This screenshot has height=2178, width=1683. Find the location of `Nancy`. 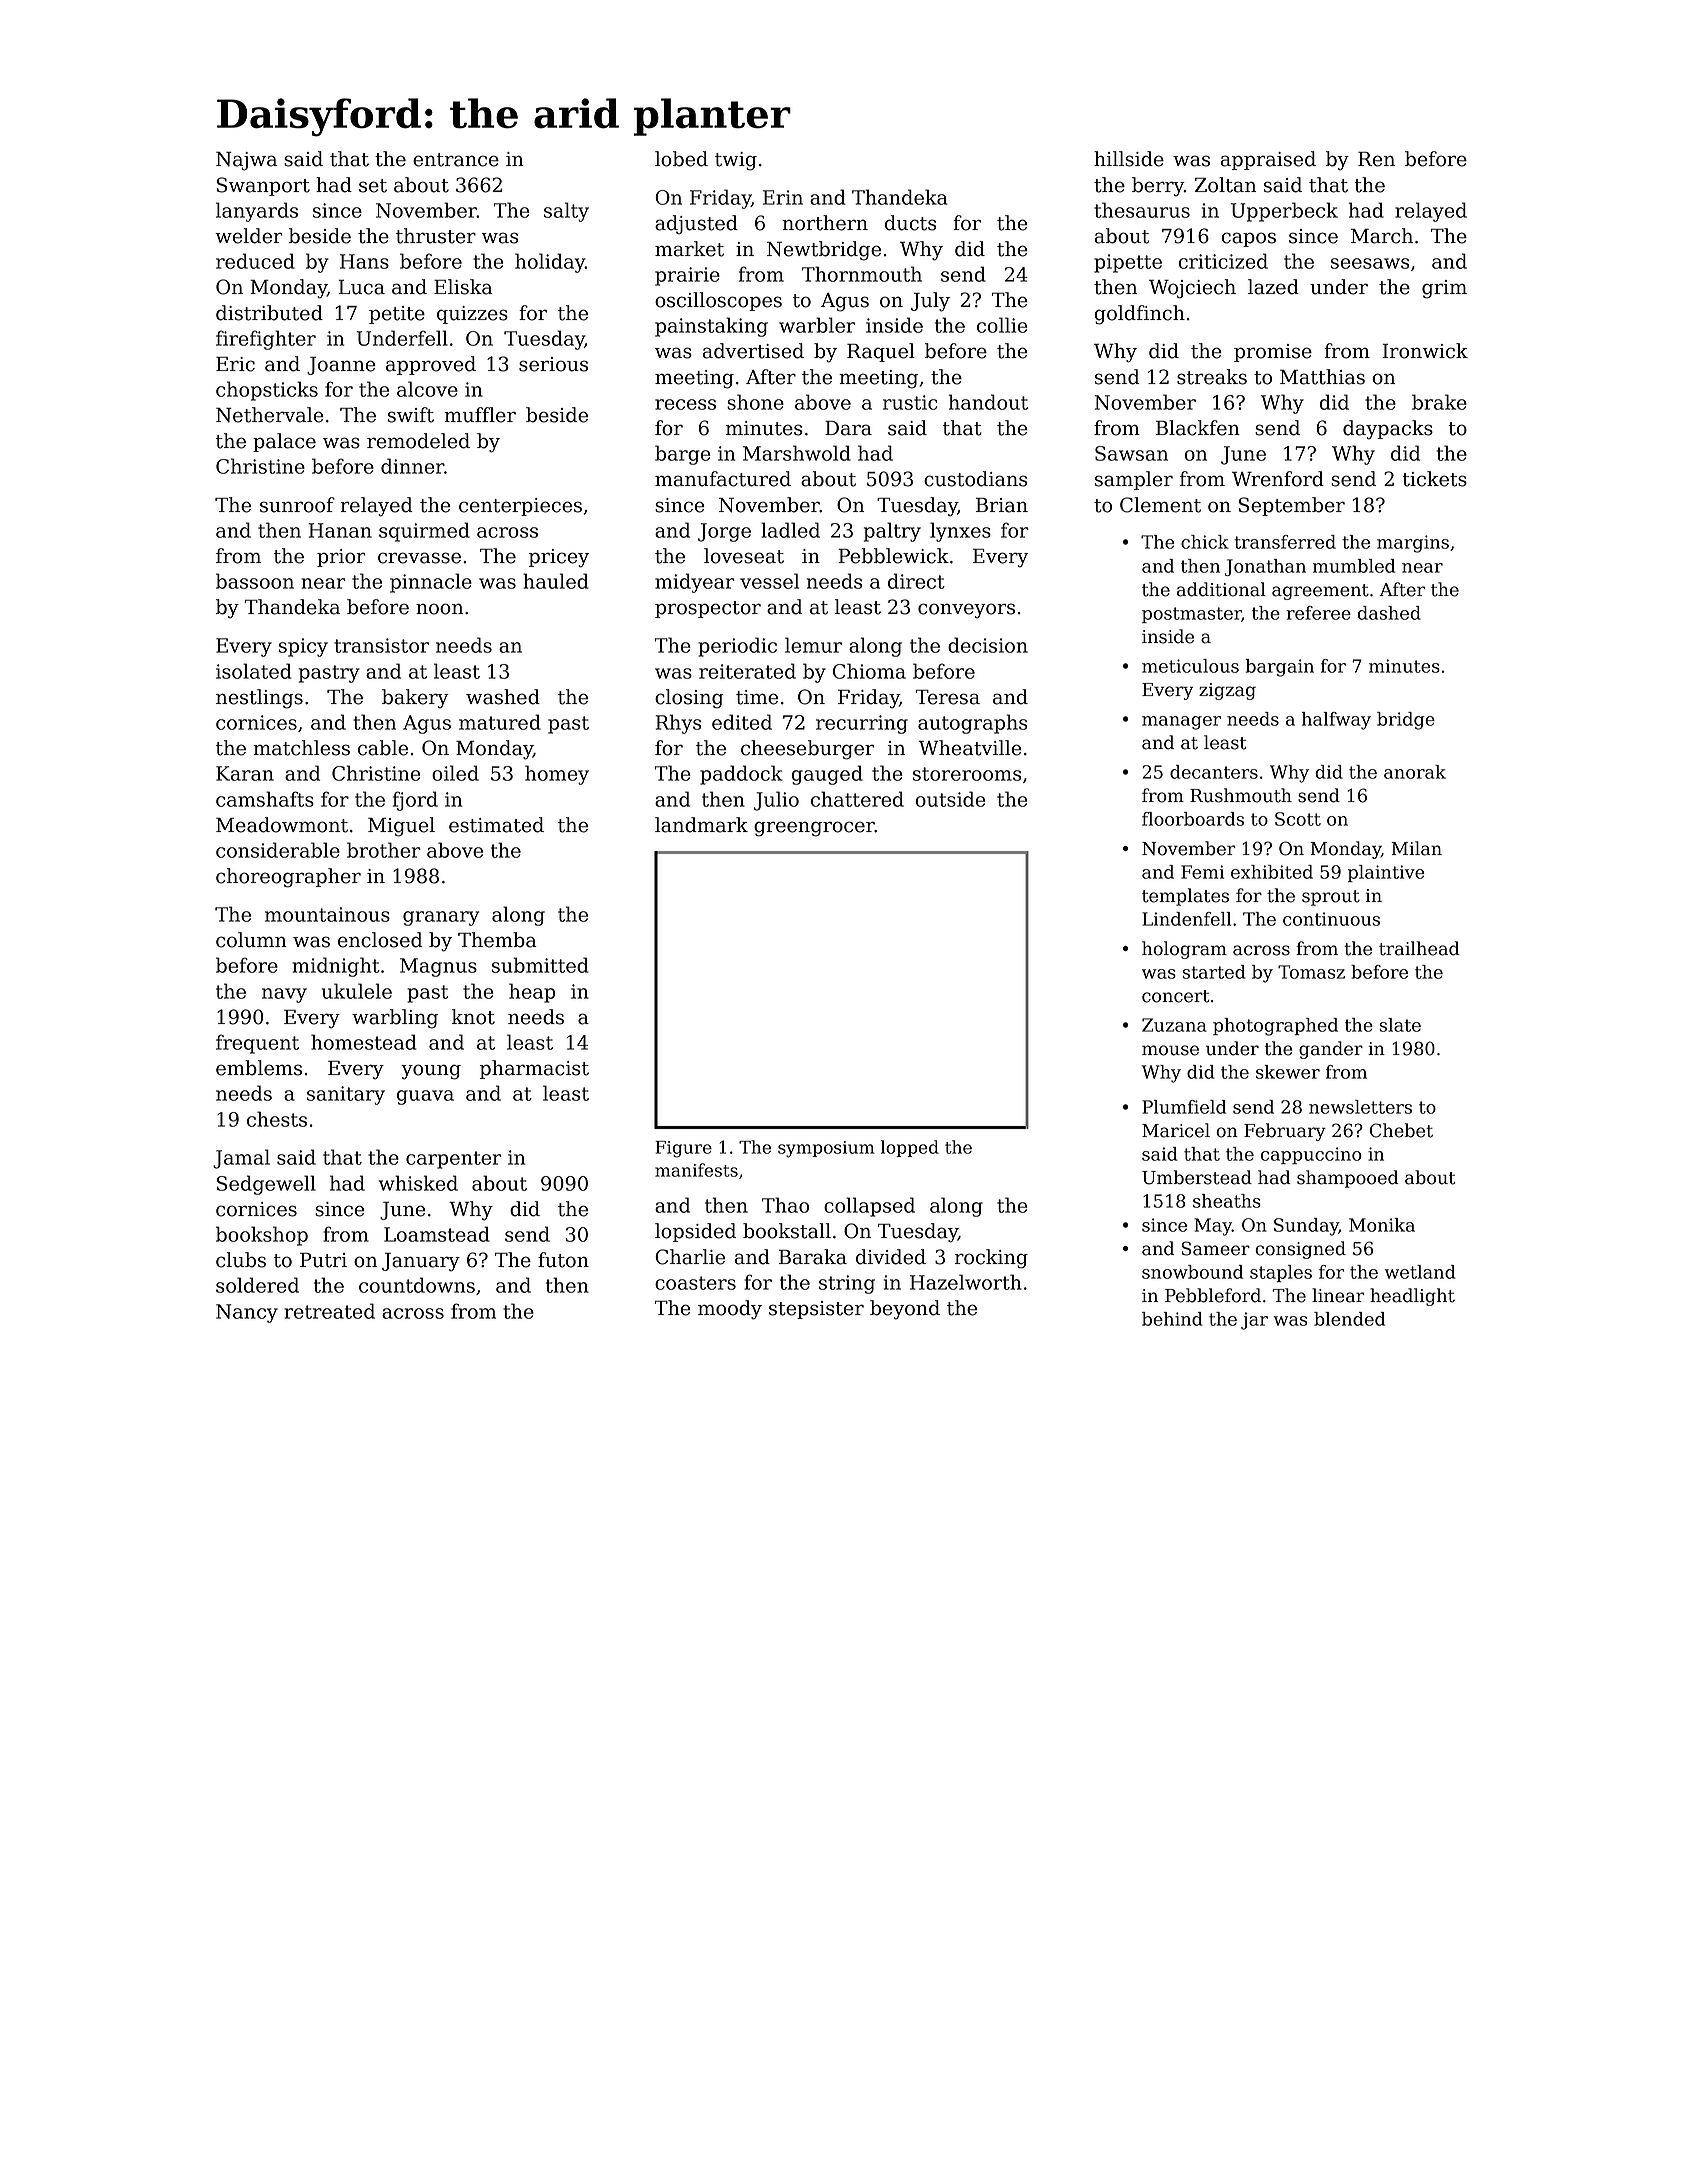

Nancy is located at coordinates (247, 1313).
